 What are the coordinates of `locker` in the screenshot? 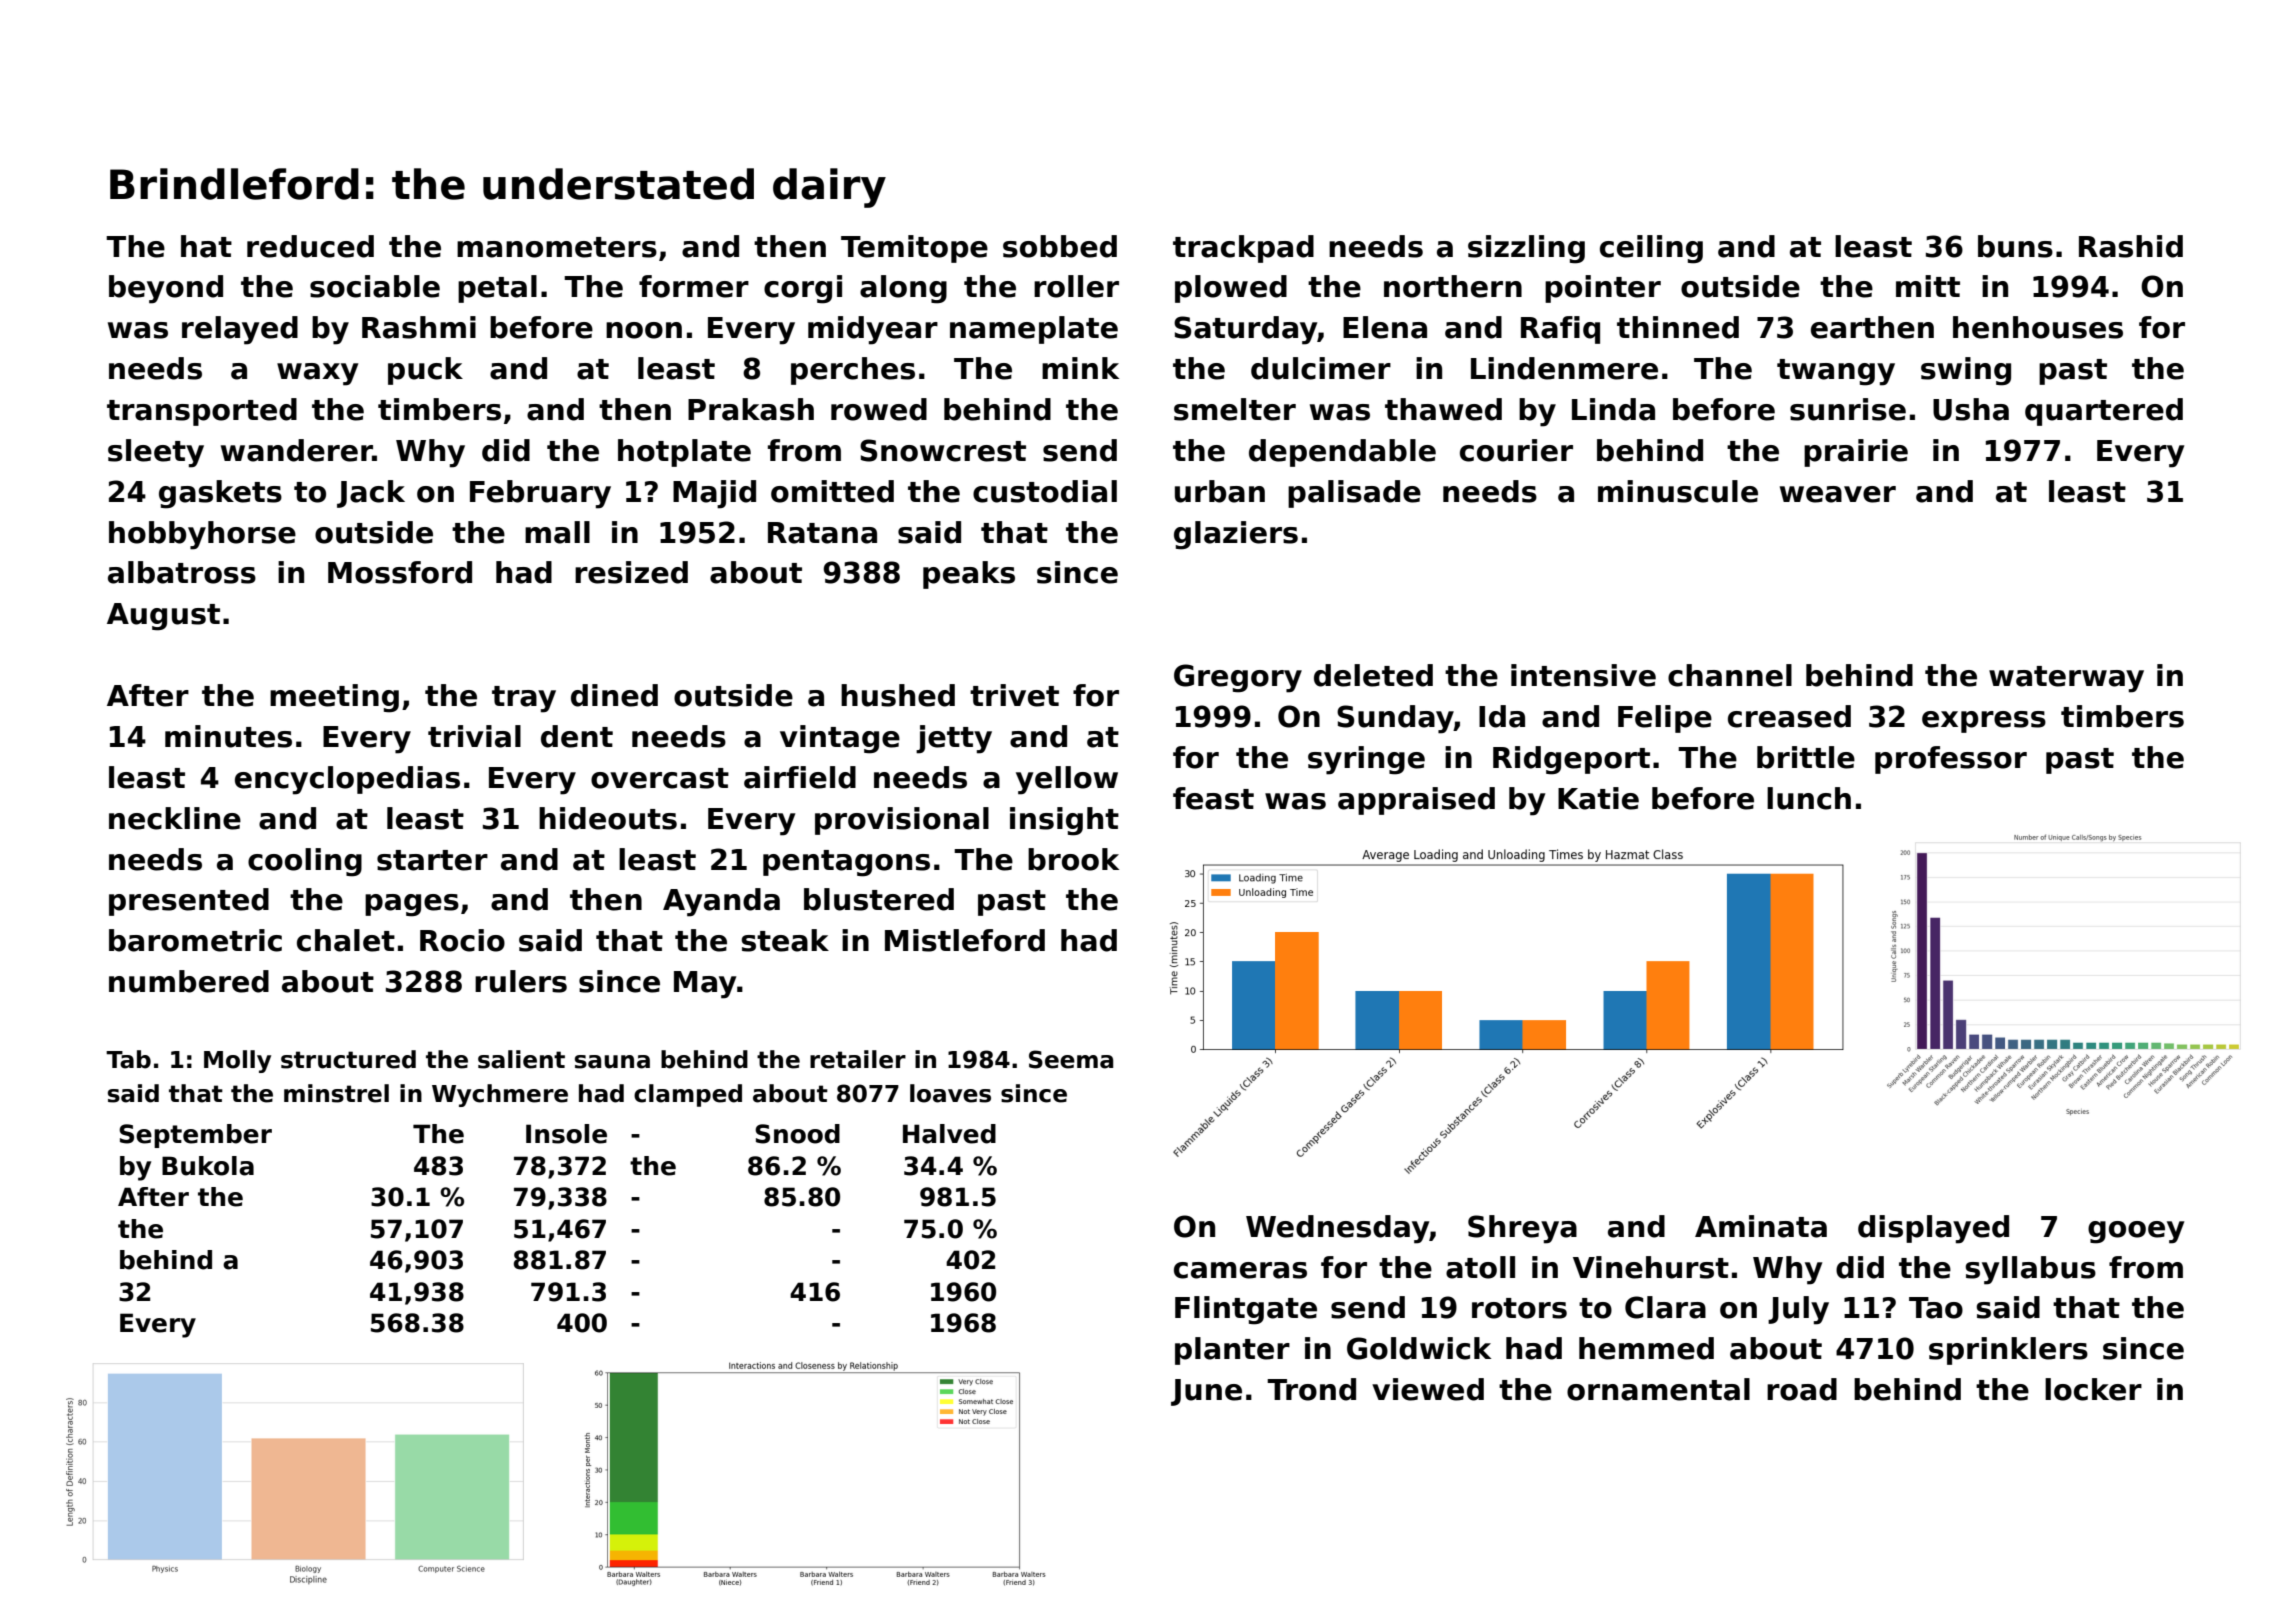 It's located at (2093, 1389).
